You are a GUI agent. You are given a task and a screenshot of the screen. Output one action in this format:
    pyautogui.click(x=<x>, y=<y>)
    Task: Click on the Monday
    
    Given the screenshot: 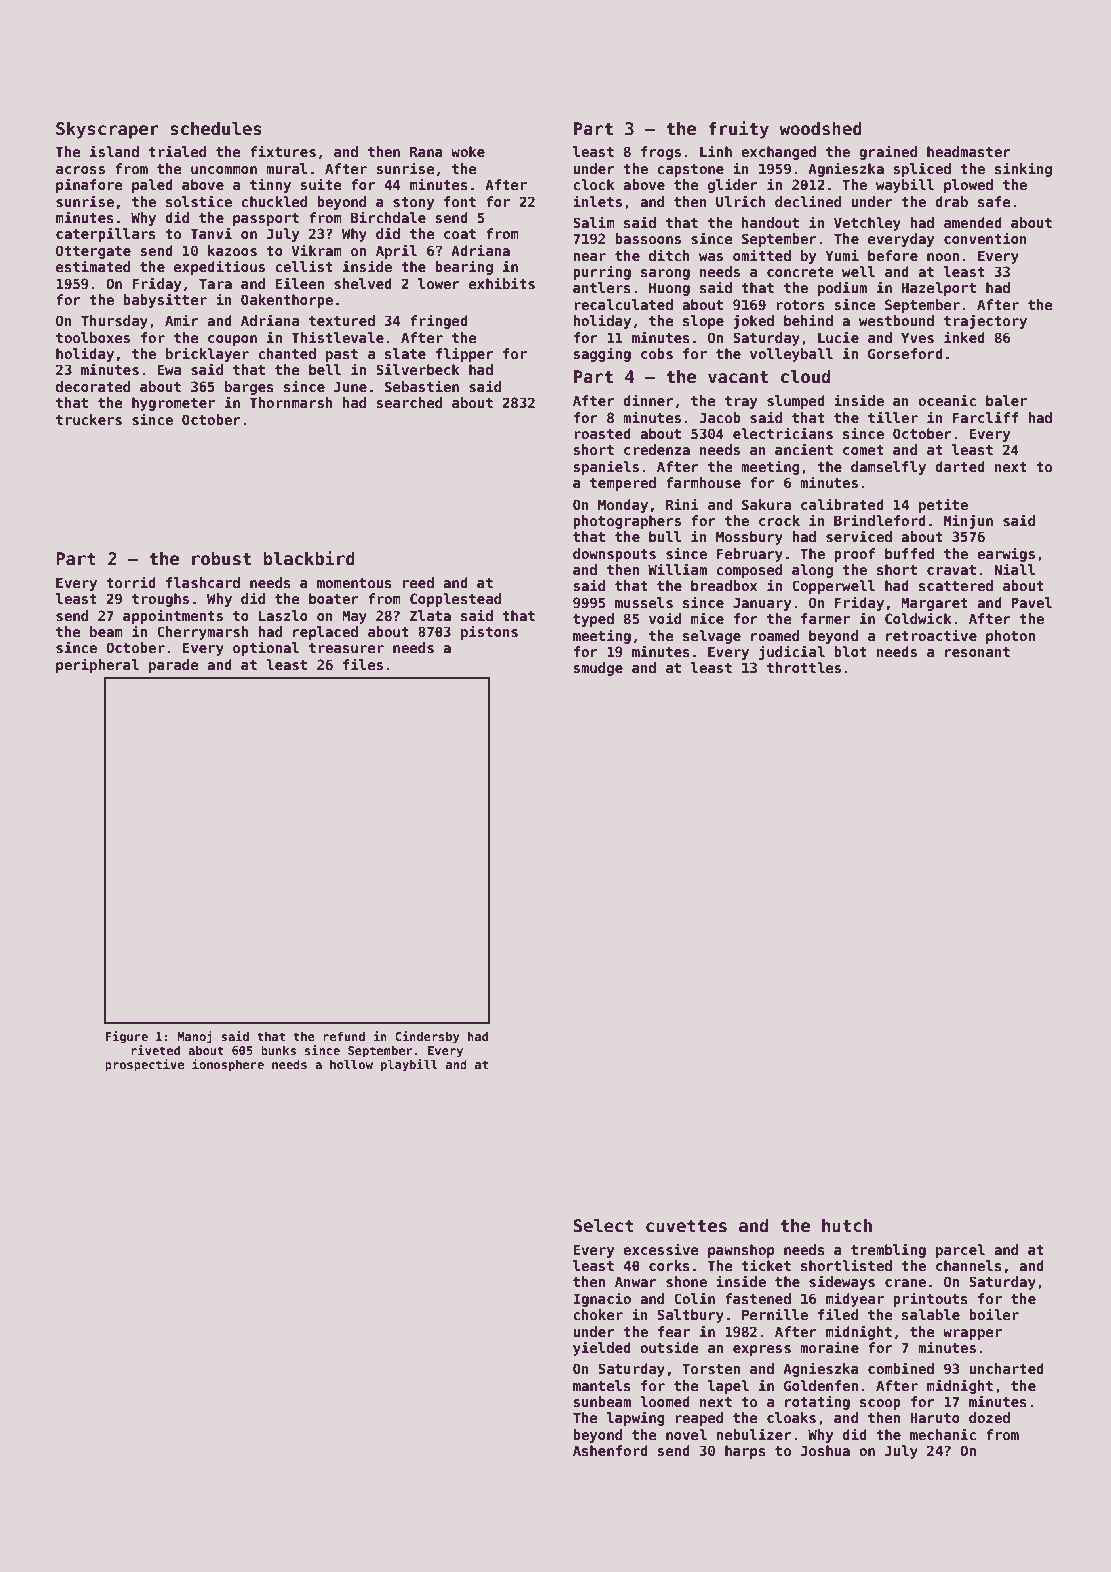 What is the action you would take?
    pyautogui.click(x=623, y=506)
